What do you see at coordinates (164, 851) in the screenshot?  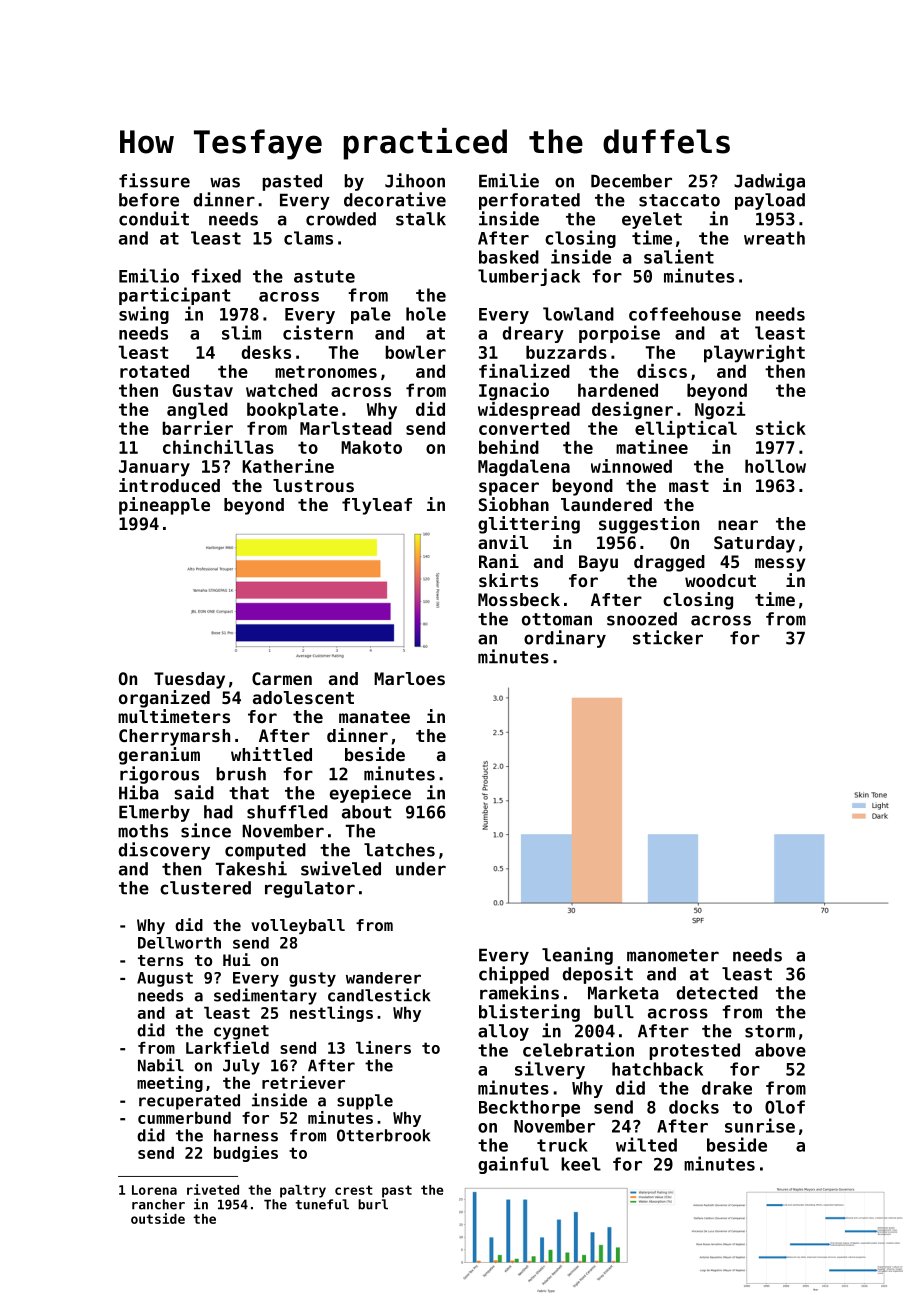 I see `discovery` at bounding box center [164, 851].
